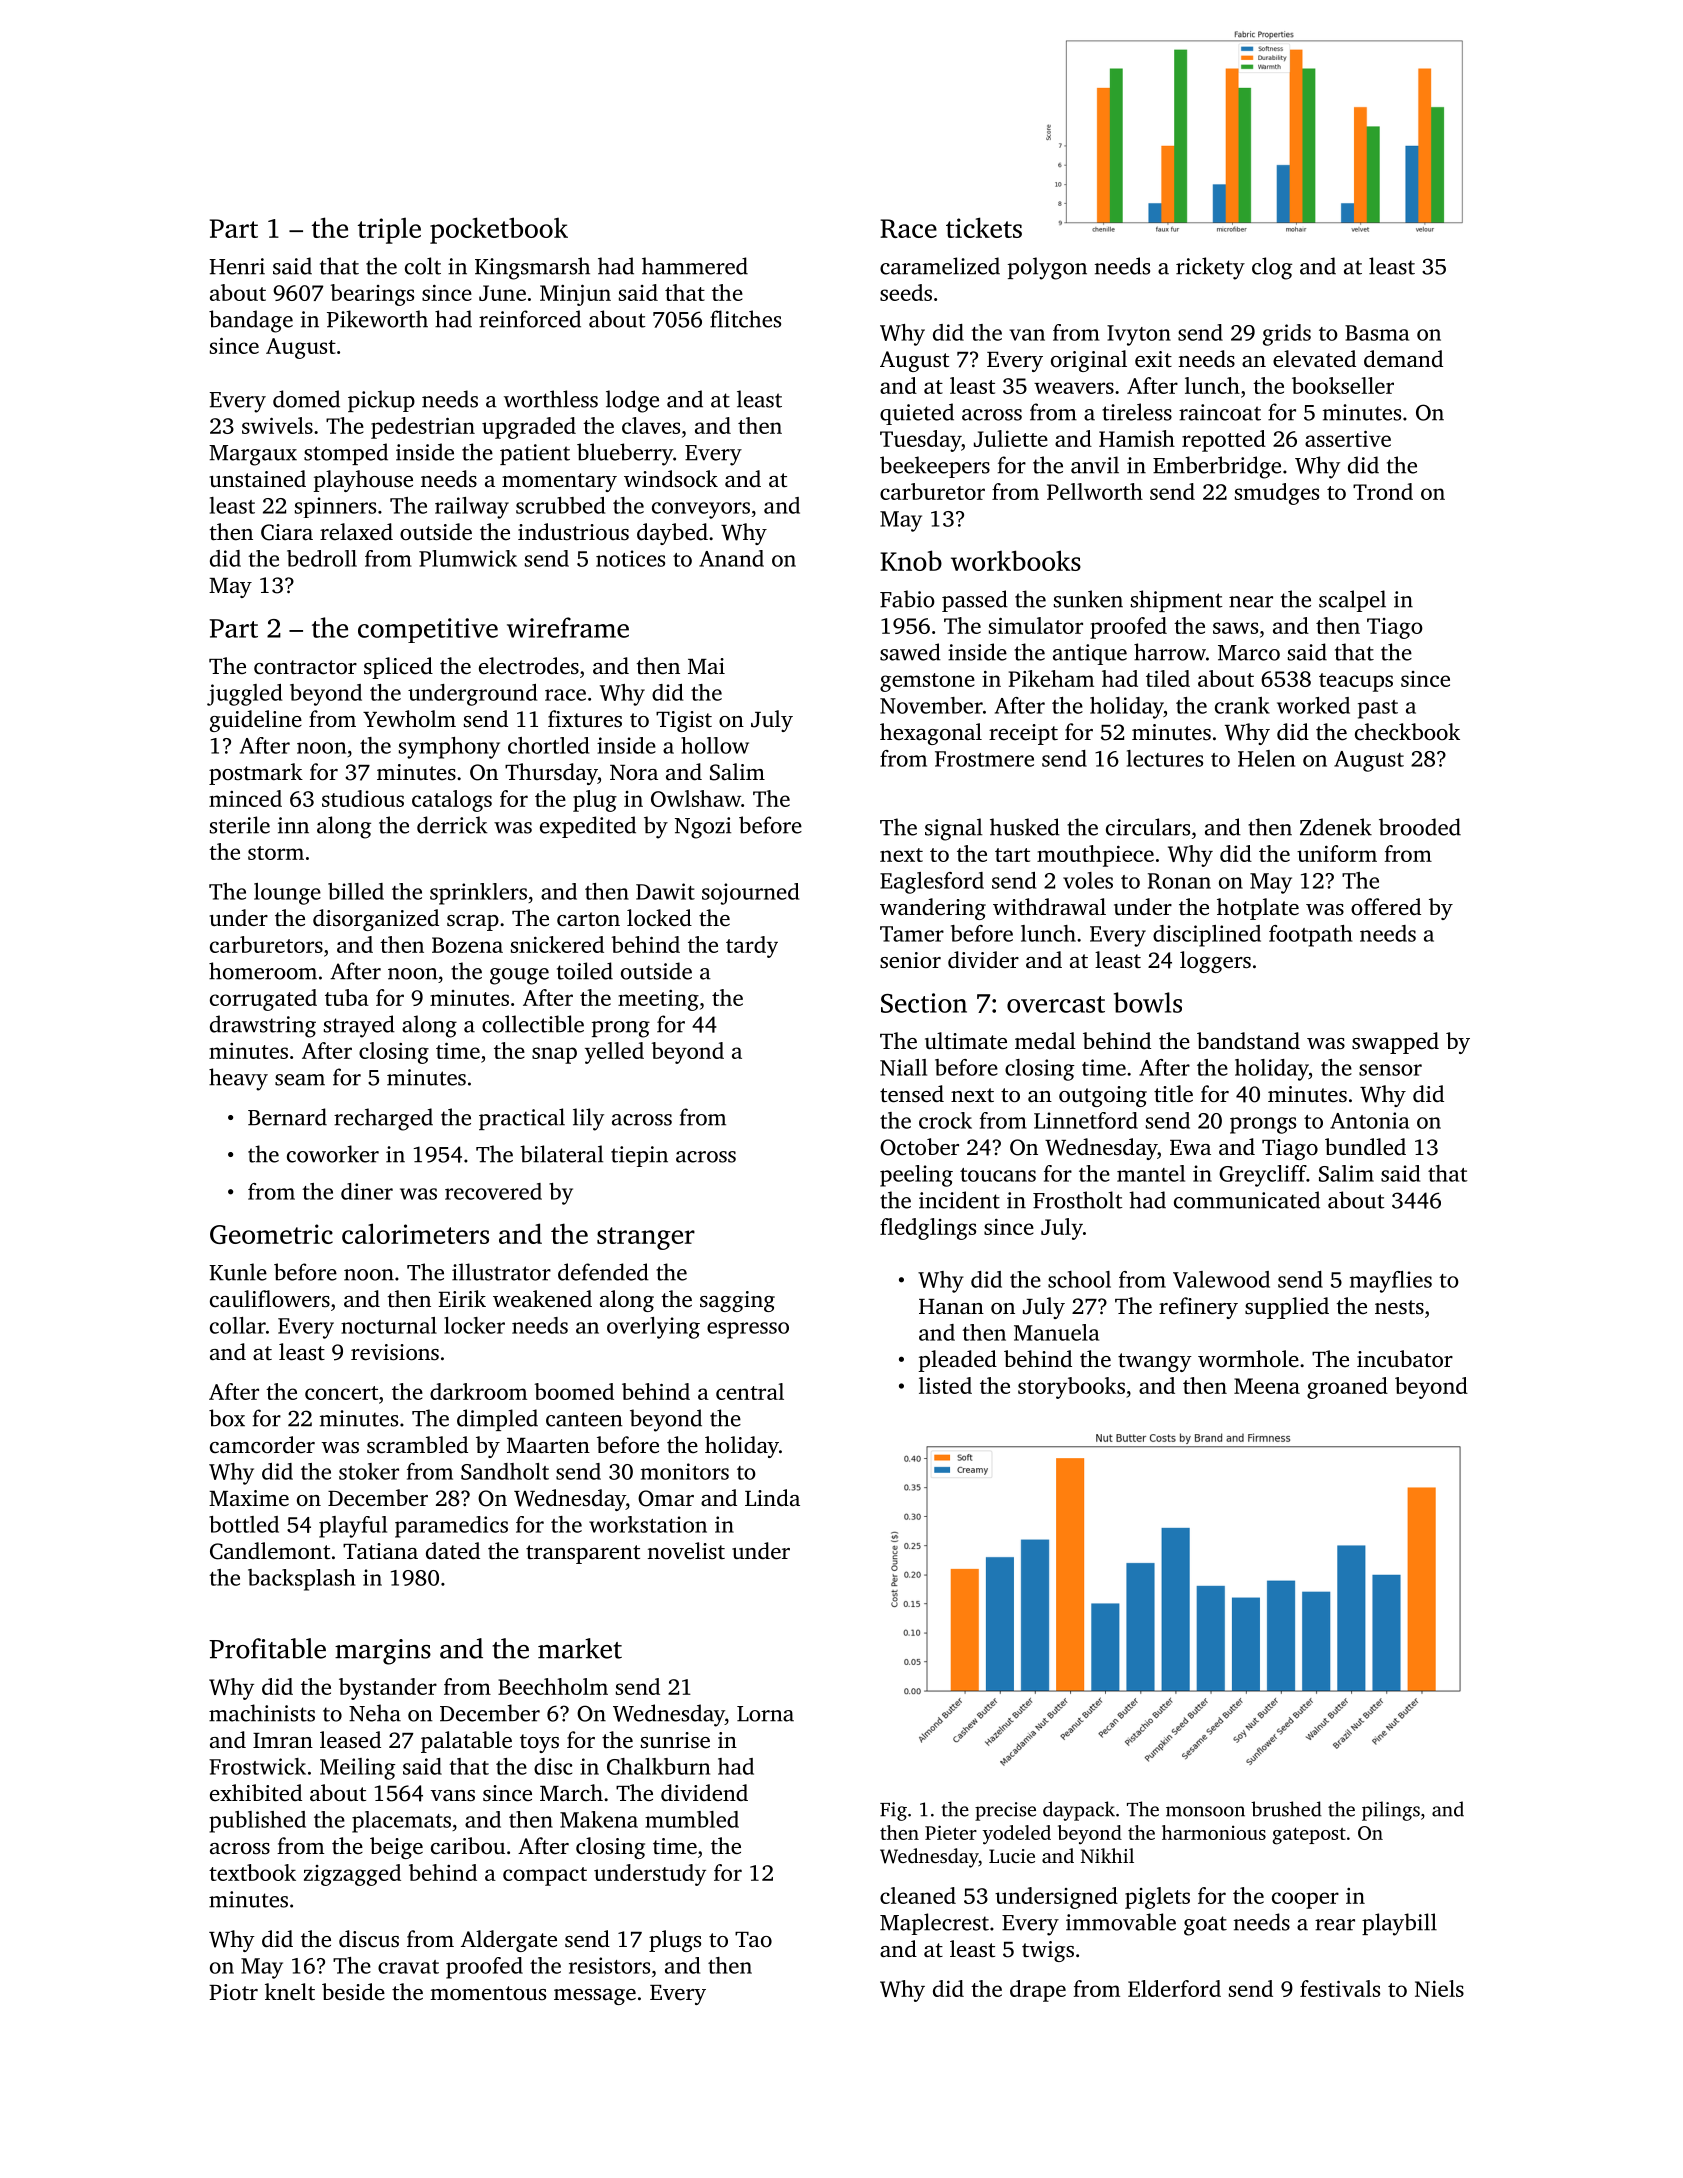 The image size is (1683, 2178). I want to click on sojourned, so click(750, 894).
